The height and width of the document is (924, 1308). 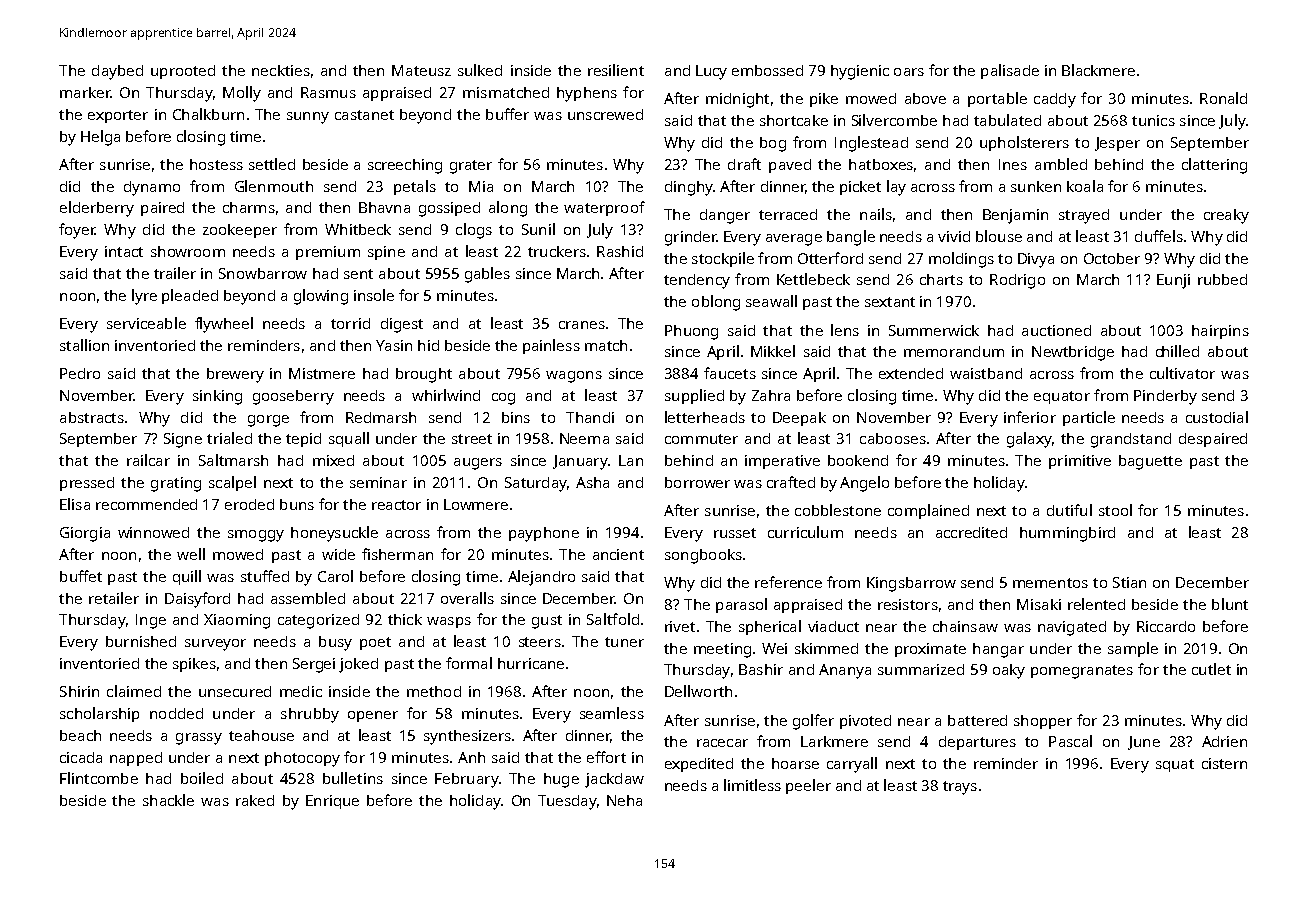 I want to click on abstracts, so click(x=92, y=417).
